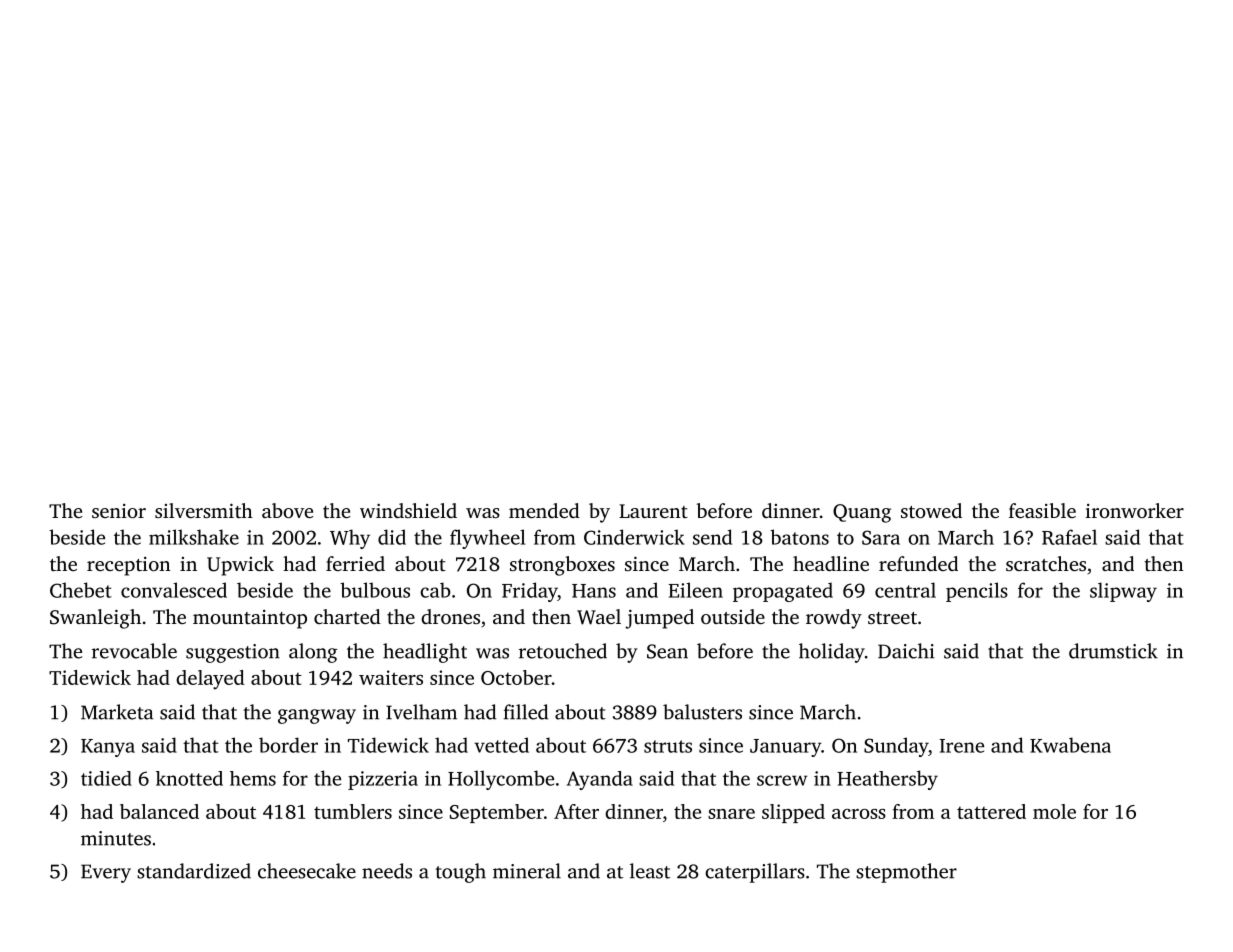 The height and width of the page is (952, 1233). What do you see at coordinates (116, 838) in the page?
I see `minutes` at bounding box center [116, 838].
